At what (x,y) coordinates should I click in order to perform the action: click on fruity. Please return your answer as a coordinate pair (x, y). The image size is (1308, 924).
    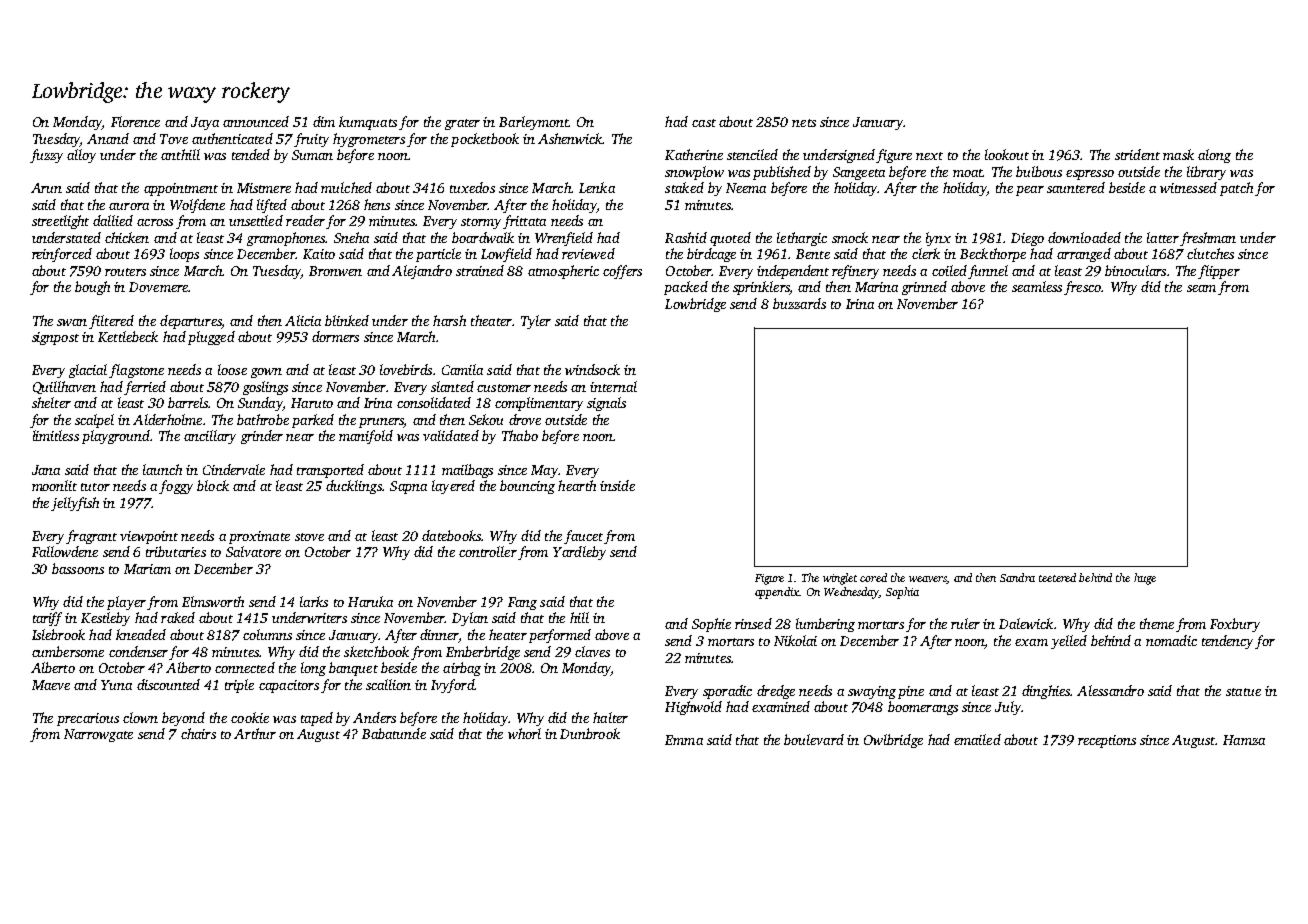
    Looking at the image, I should click on (311, 140).
